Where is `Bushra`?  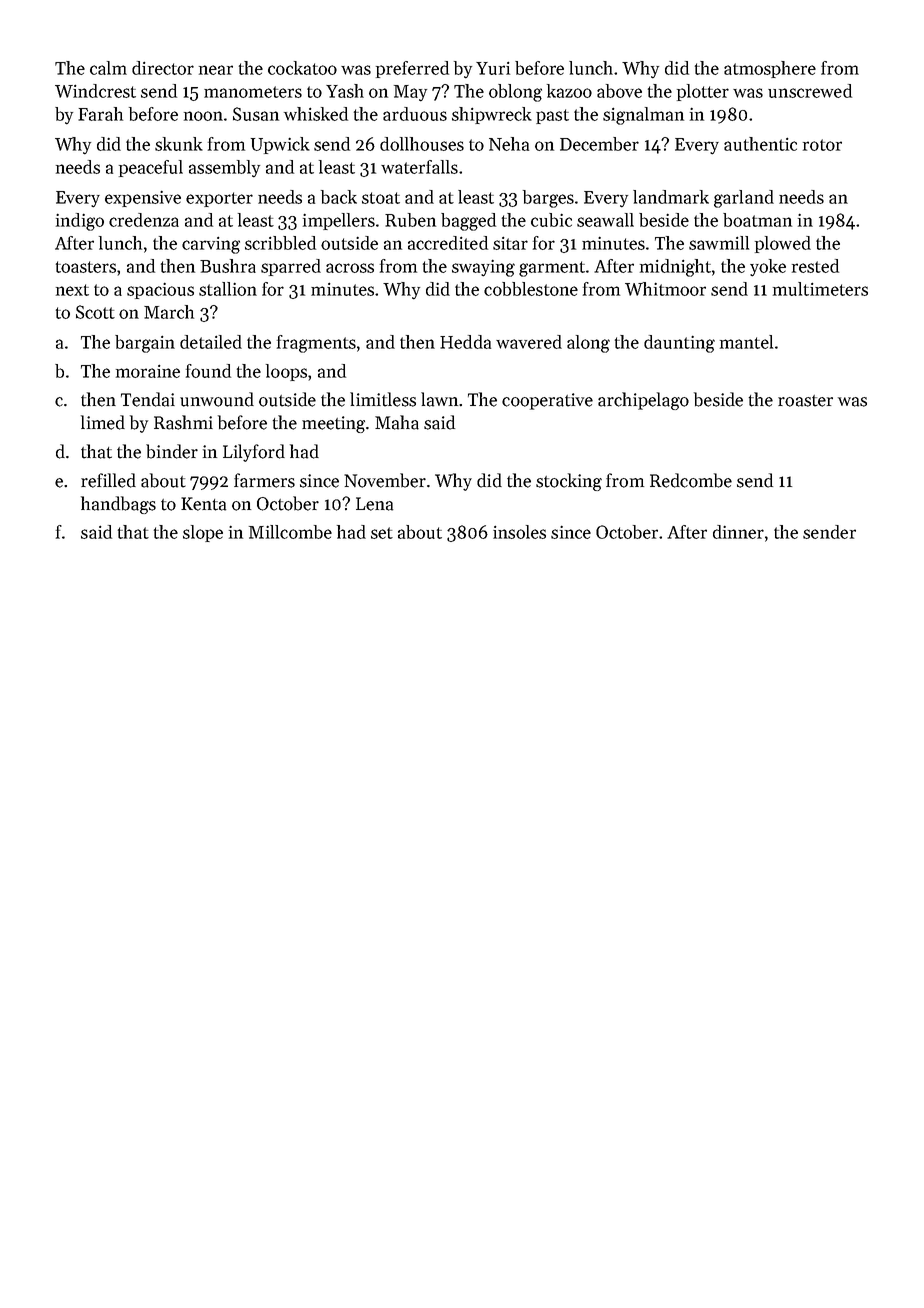 Bushra is located at coordinates (228, 266).
